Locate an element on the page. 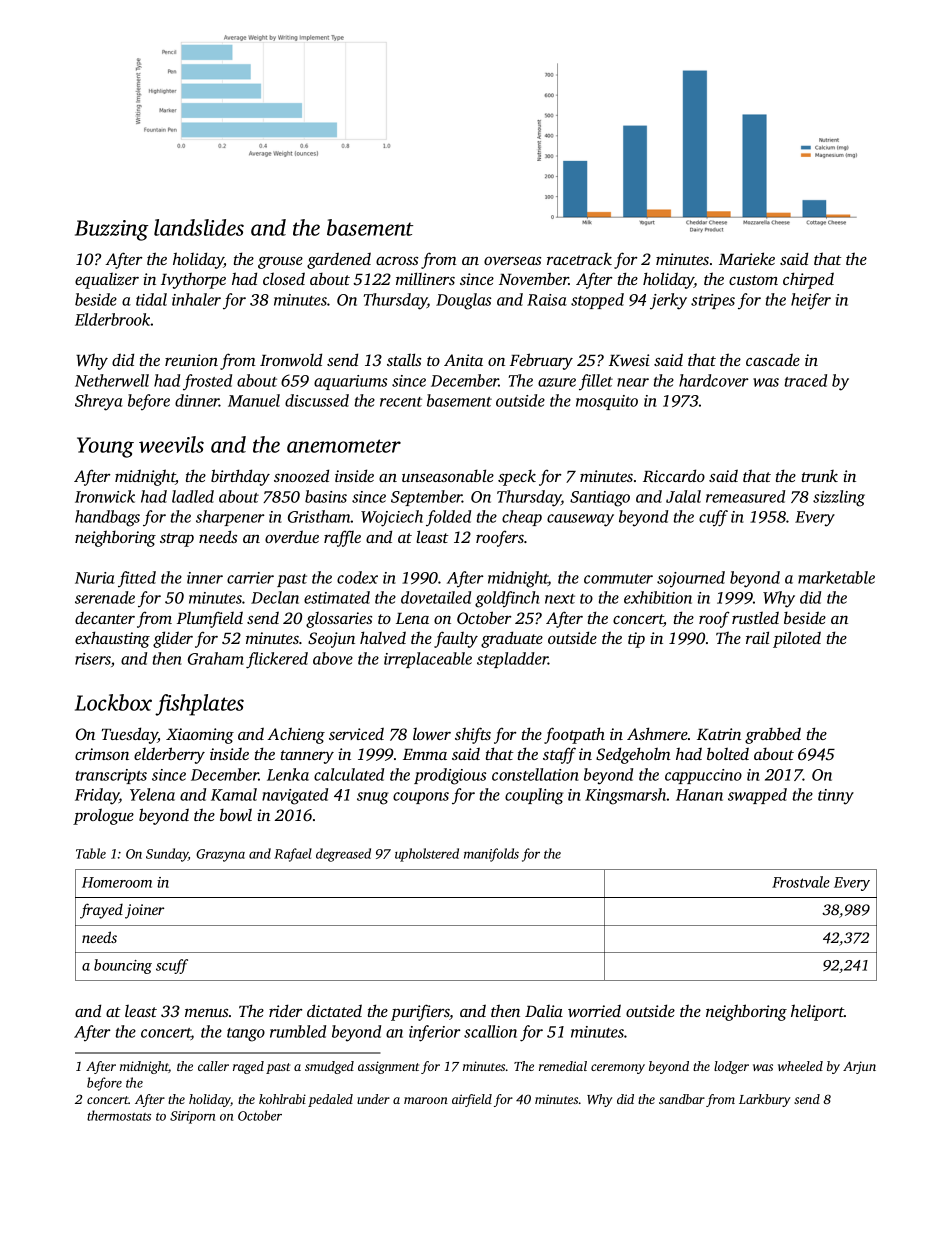  Kwesi is located at coordinates (629, 360).
